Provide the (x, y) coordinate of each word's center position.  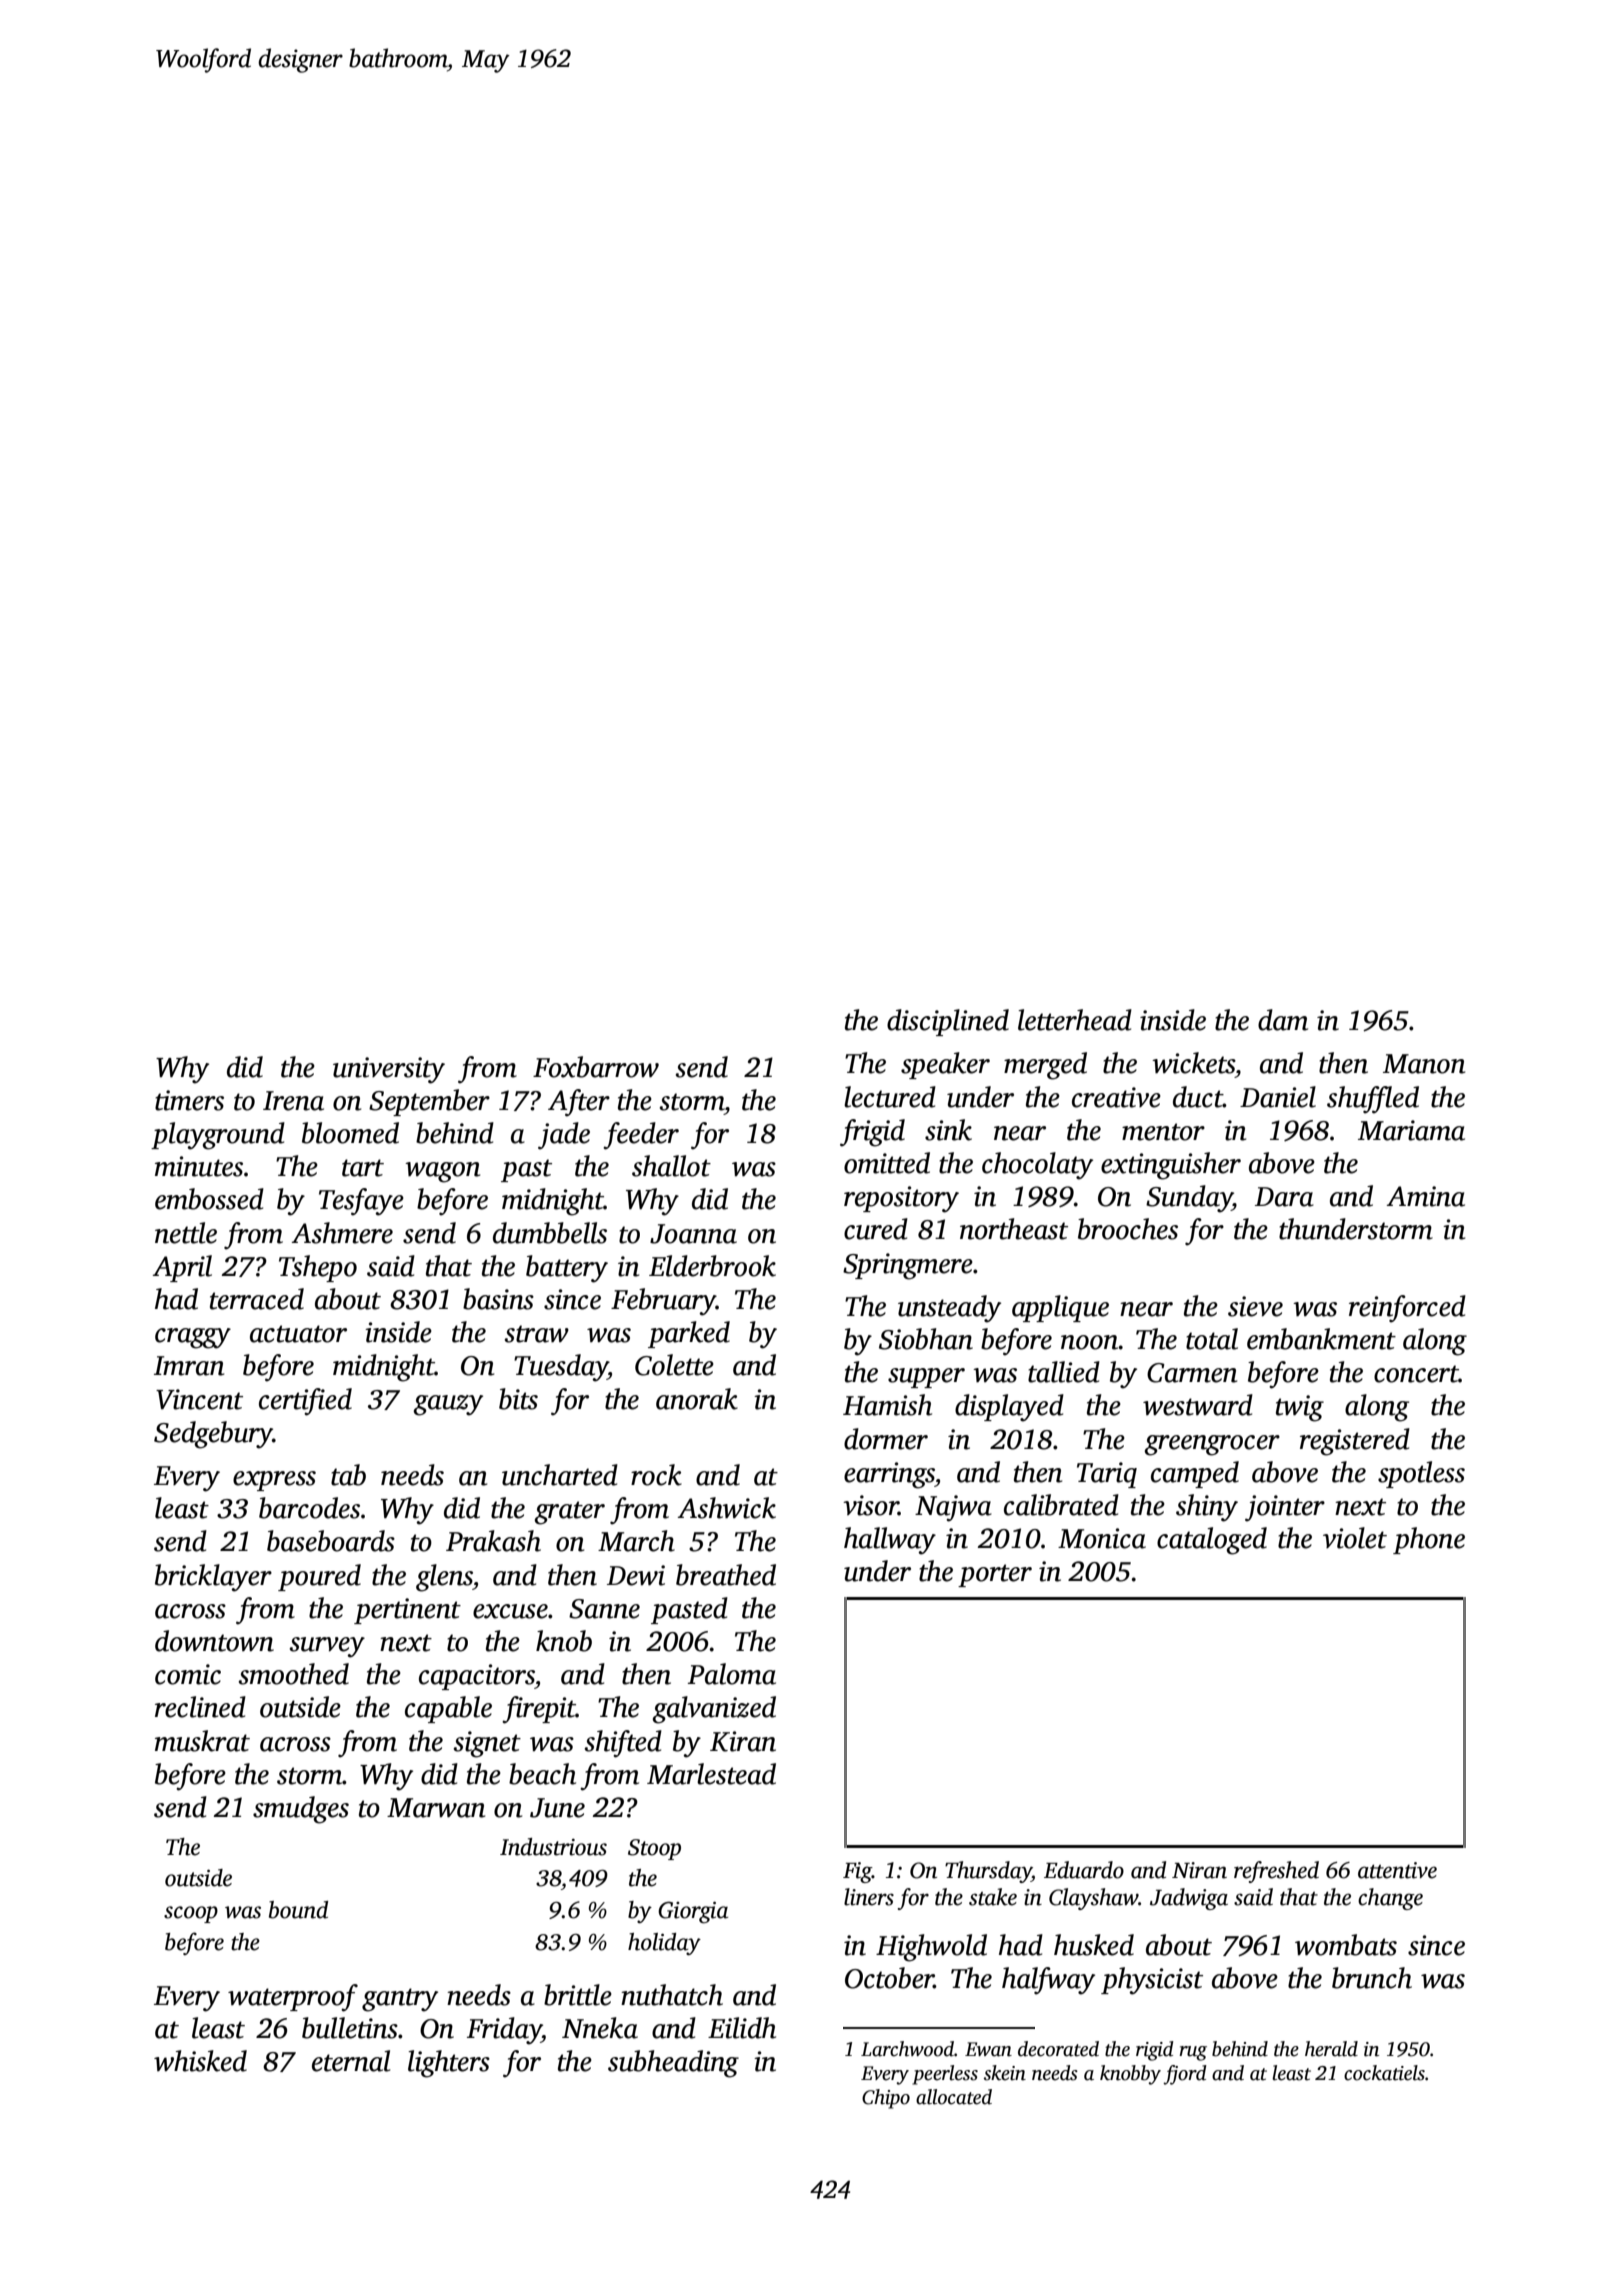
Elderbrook (712, 1266)
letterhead (1075, 1020)
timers (189, 1100)
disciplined (948, 1022)
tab (348, 1475)
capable (448, 1709)
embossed (209, 1199)
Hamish (887, 1405)
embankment (1321, 1339)
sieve (1255, 1306)
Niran (1199, 1870)
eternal (351, 2061)
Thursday (988, 1872)
